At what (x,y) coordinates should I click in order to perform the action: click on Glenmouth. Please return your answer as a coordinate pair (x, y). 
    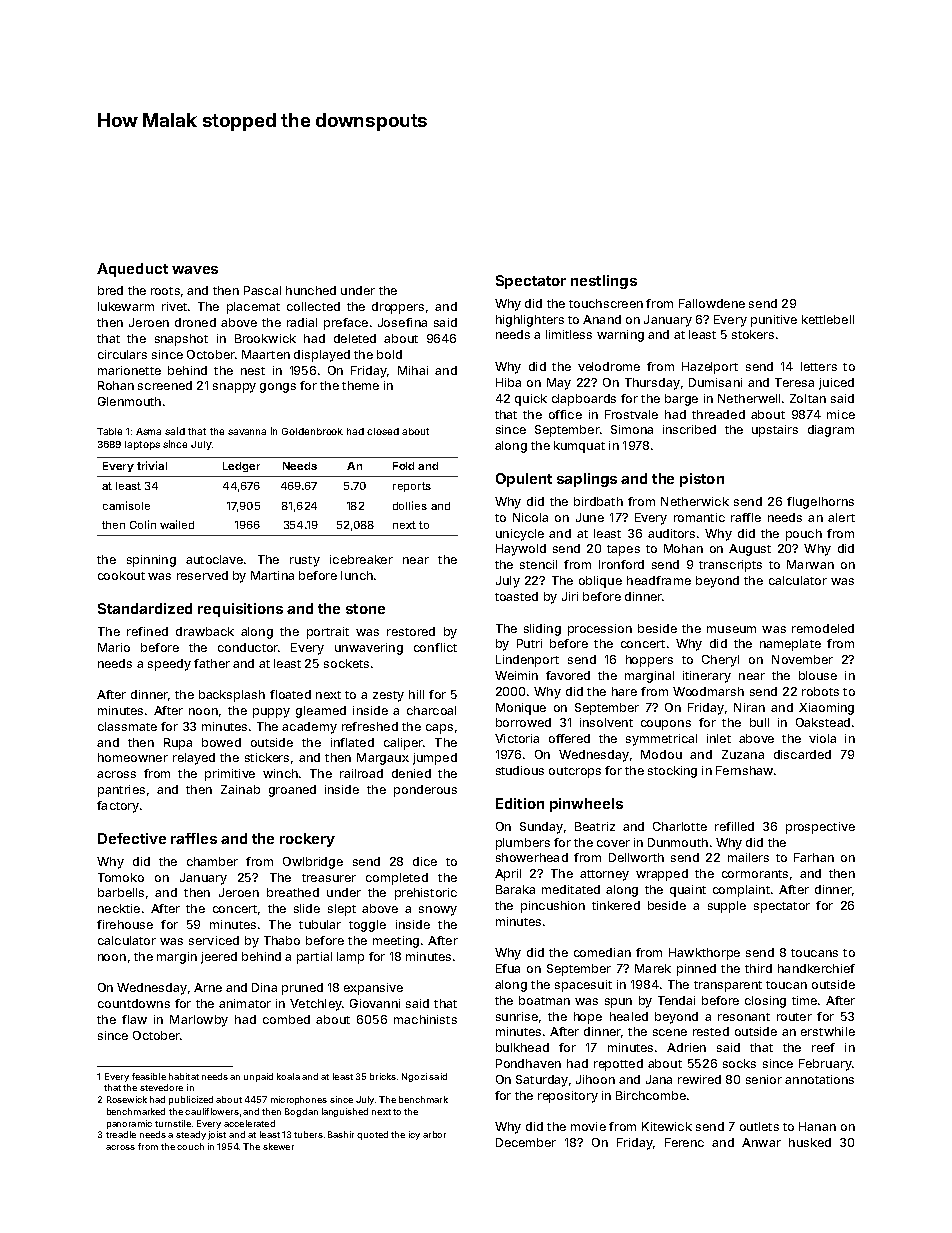
    Looking at the image, I should click on (129, 401).
